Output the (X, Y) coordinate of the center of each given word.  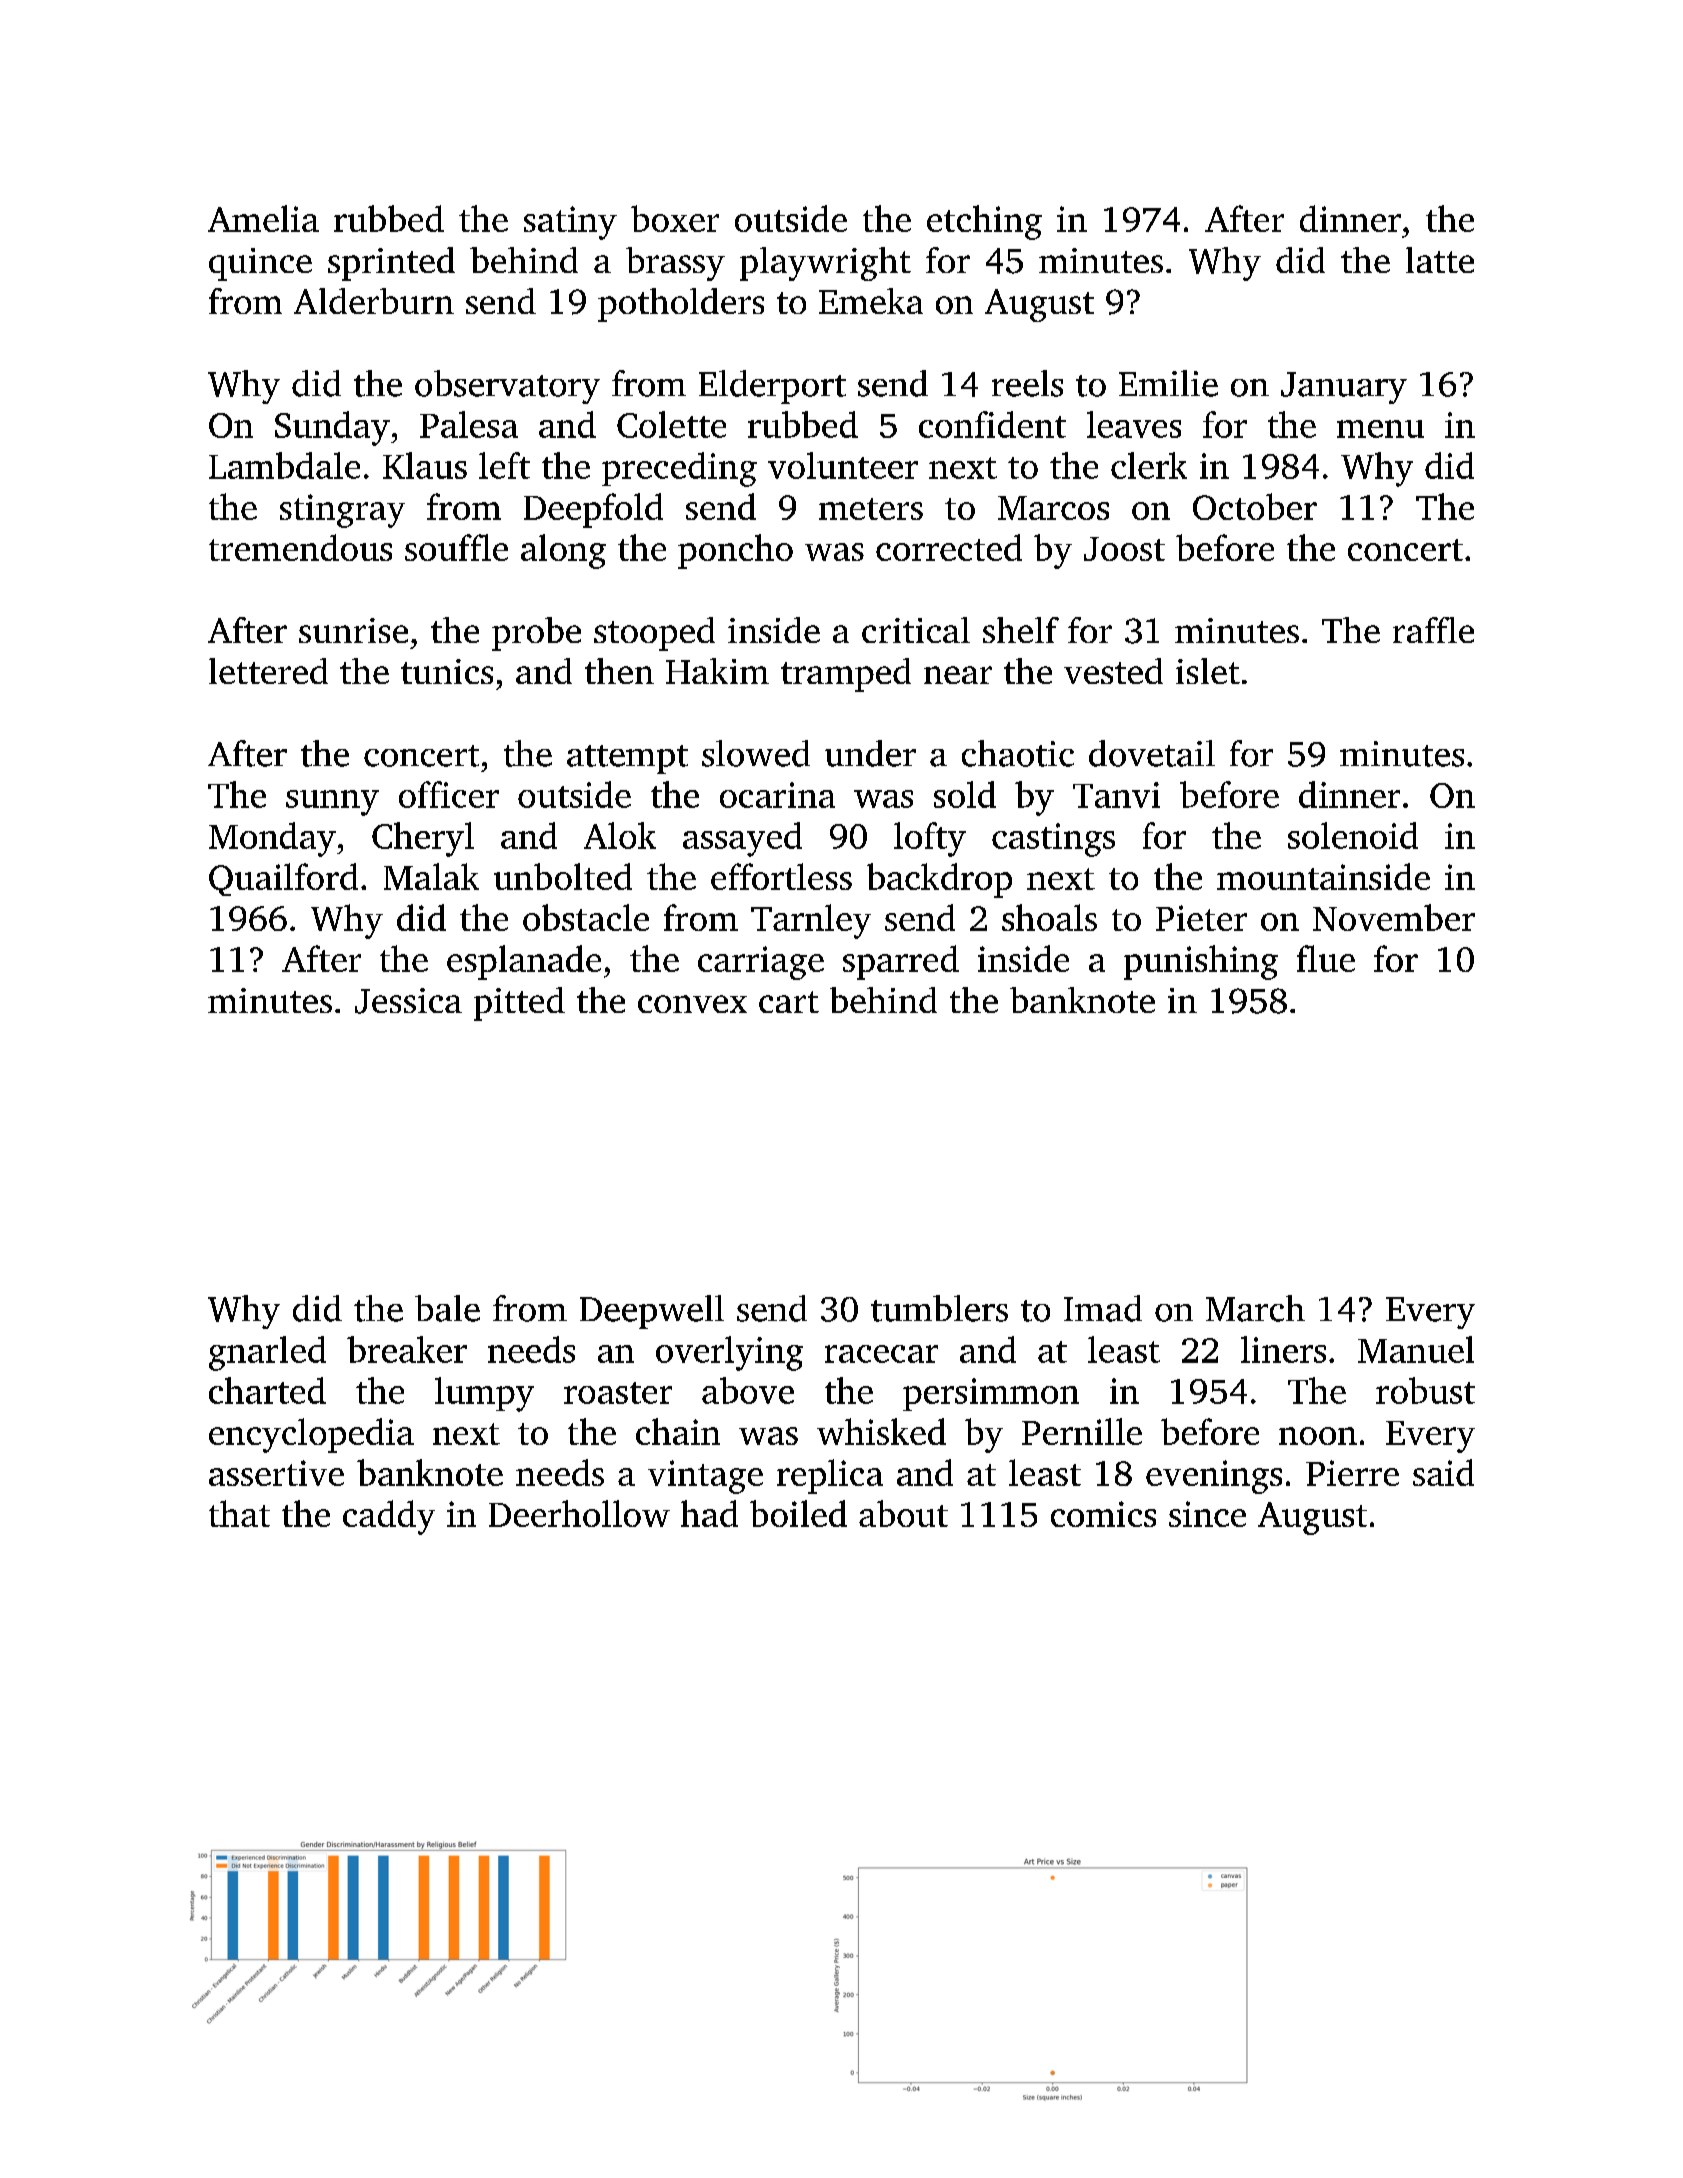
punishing (1201, 962)
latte (1440, 260)
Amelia (263, 218)
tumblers (939, 1308)
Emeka (871, 301)
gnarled (267, 1353)
